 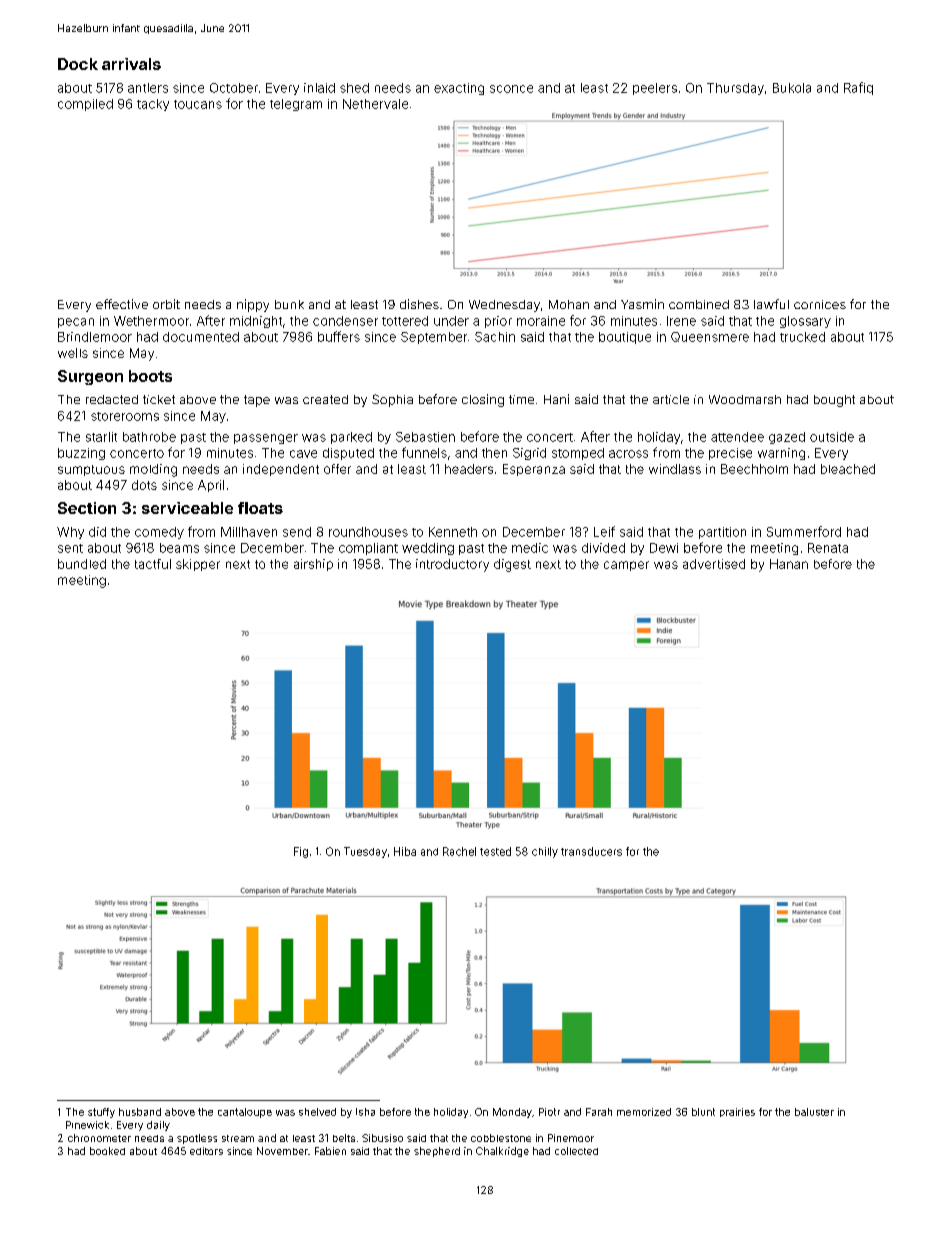 What do you see at coordinates (591, 851) in the document?
I see `transducers` at bounding box center [591, 851].
